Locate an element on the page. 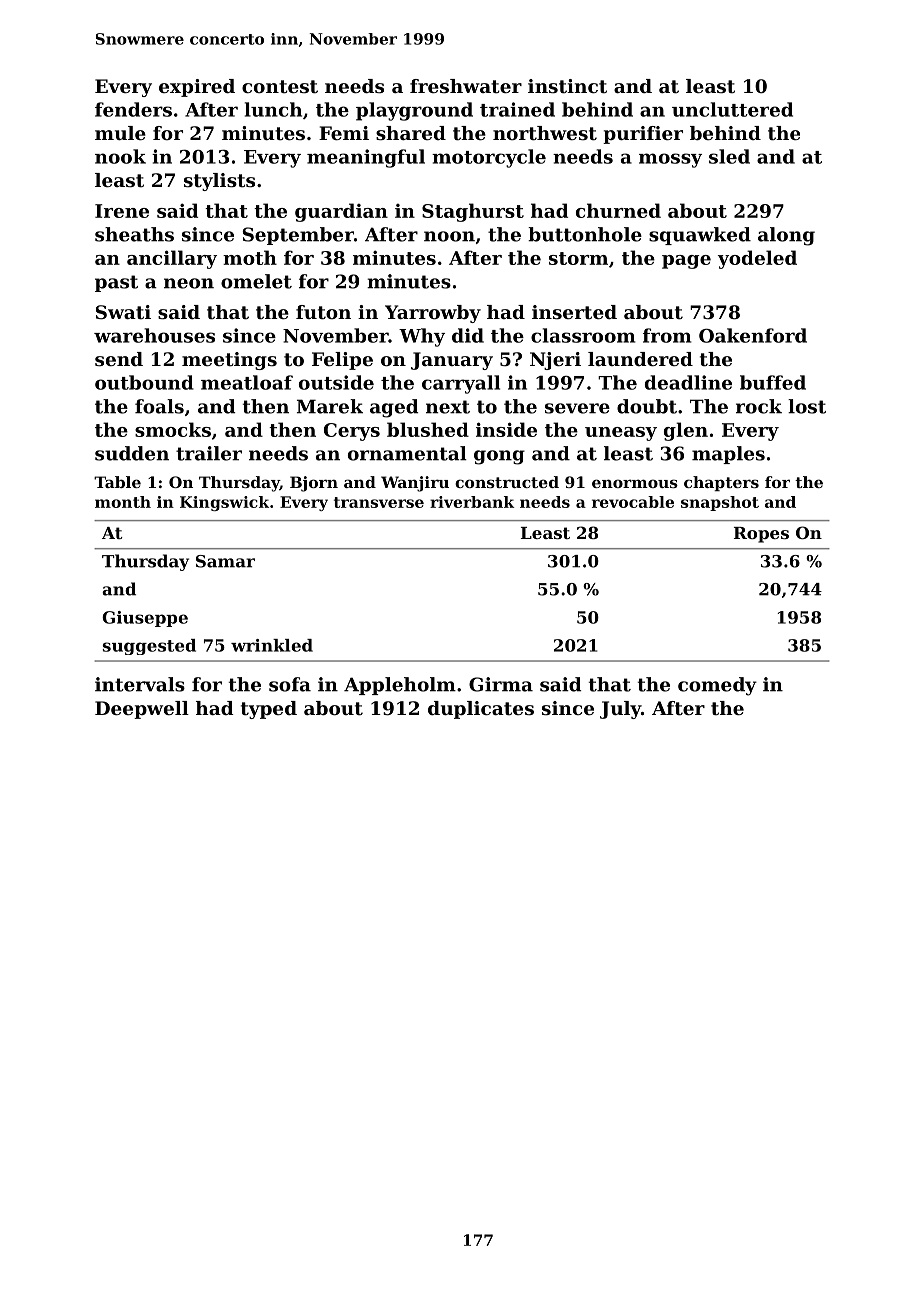 The width and height of the image is (924, 1314). ancillary is located at coordinates (172, 259).
